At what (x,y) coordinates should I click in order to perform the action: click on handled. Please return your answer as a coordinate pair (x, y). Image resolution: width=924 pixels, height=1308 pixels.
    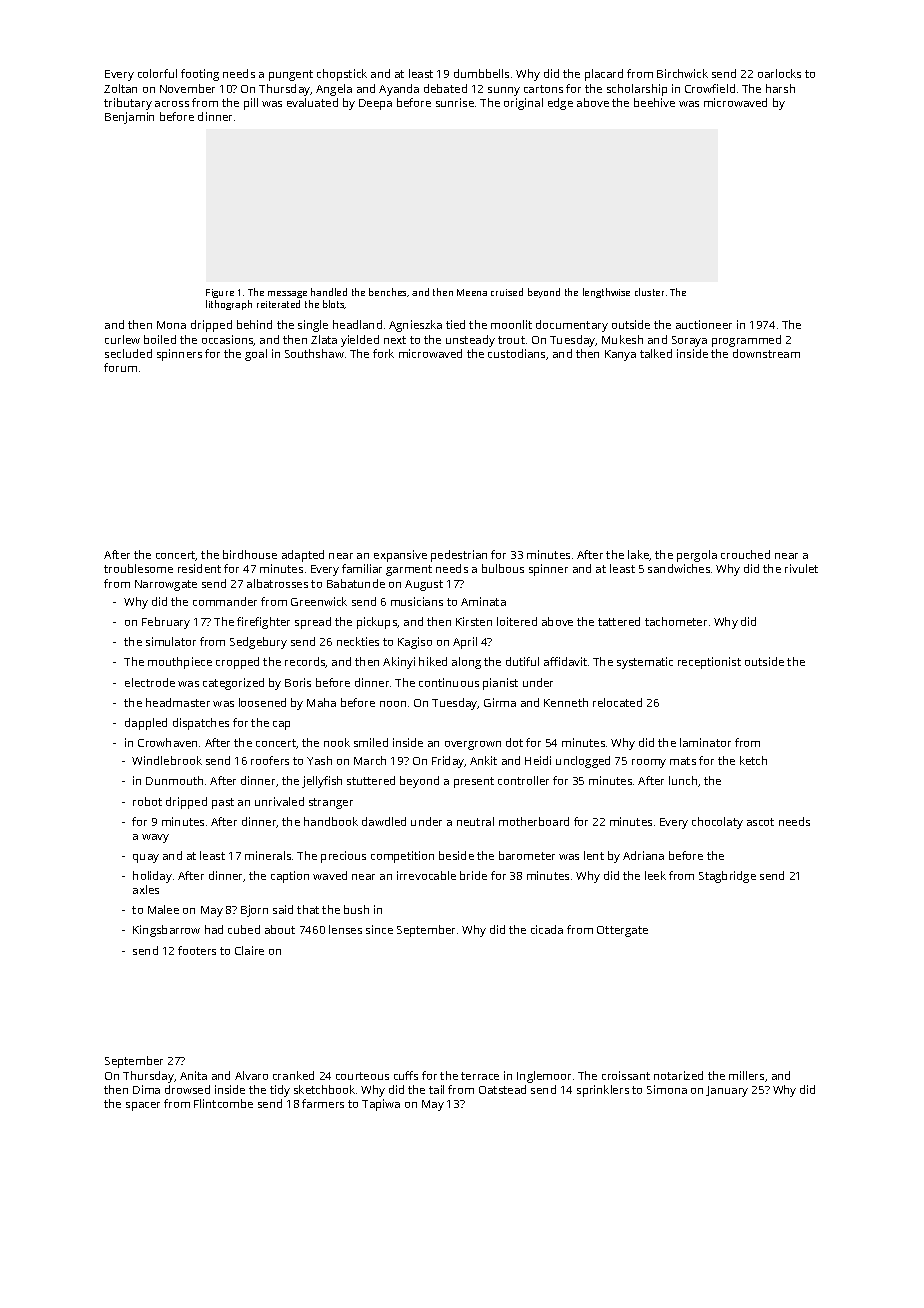
    Looking at the image, I should click on (329, 292).
